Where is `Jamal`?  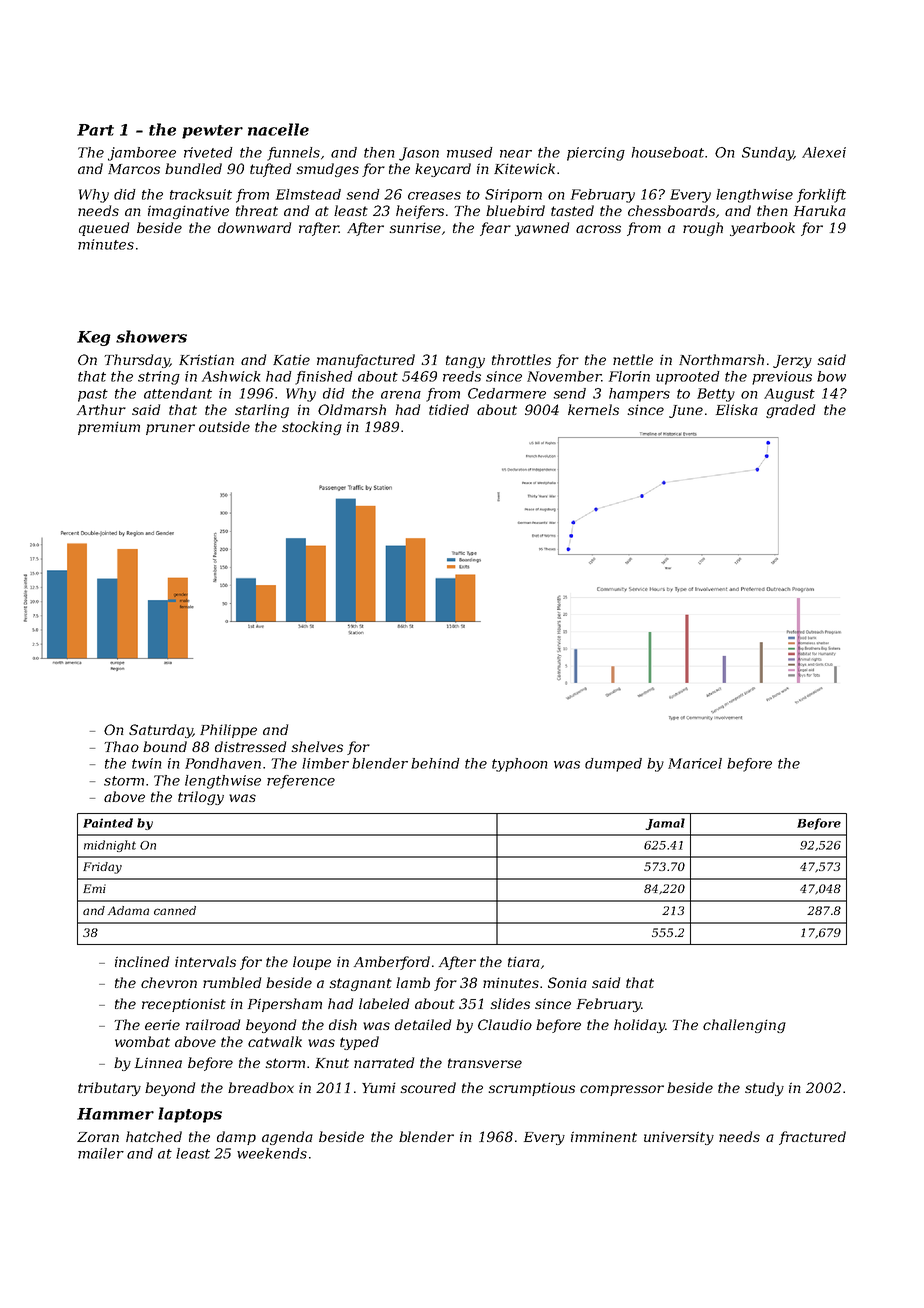
Jamal is located at coordinates (665, 824).
